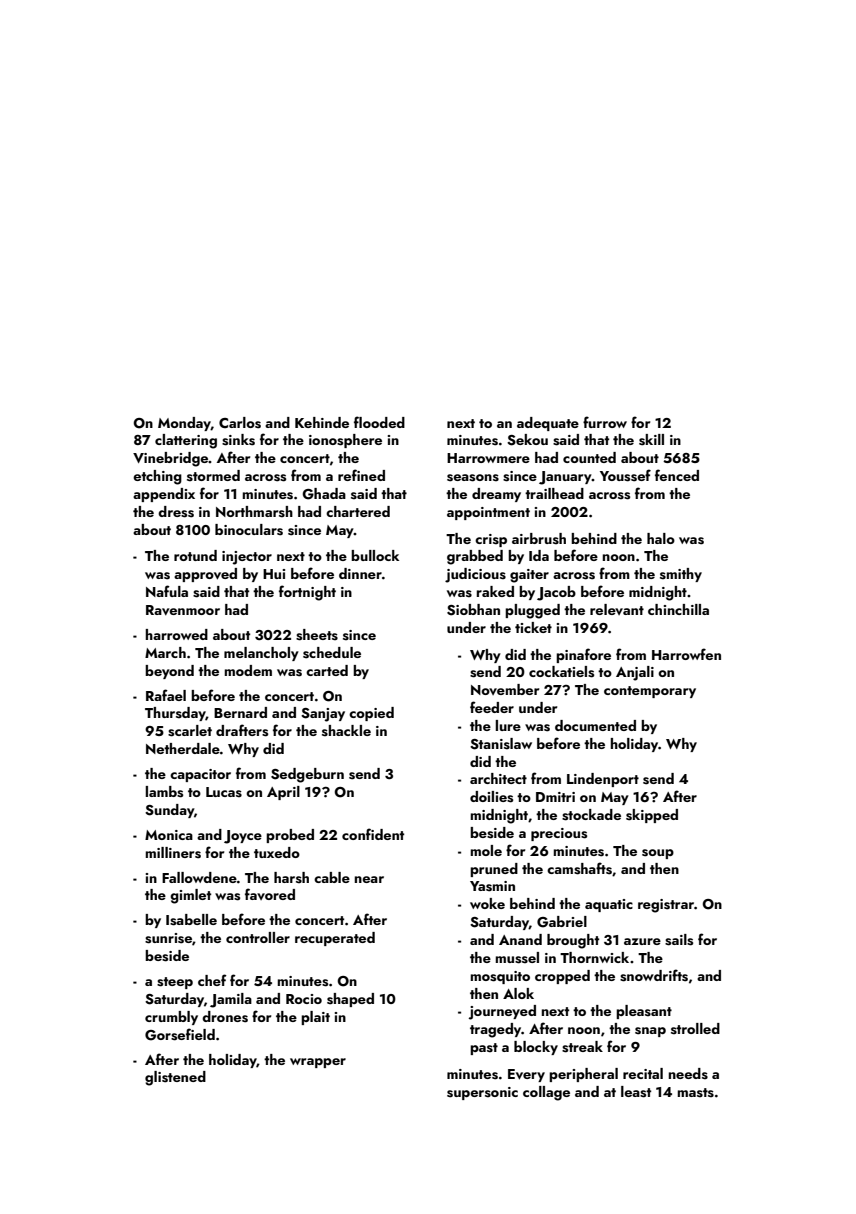 This screenshot has height=1214, width=856. I want to click on schedule, so click(332, 653).
